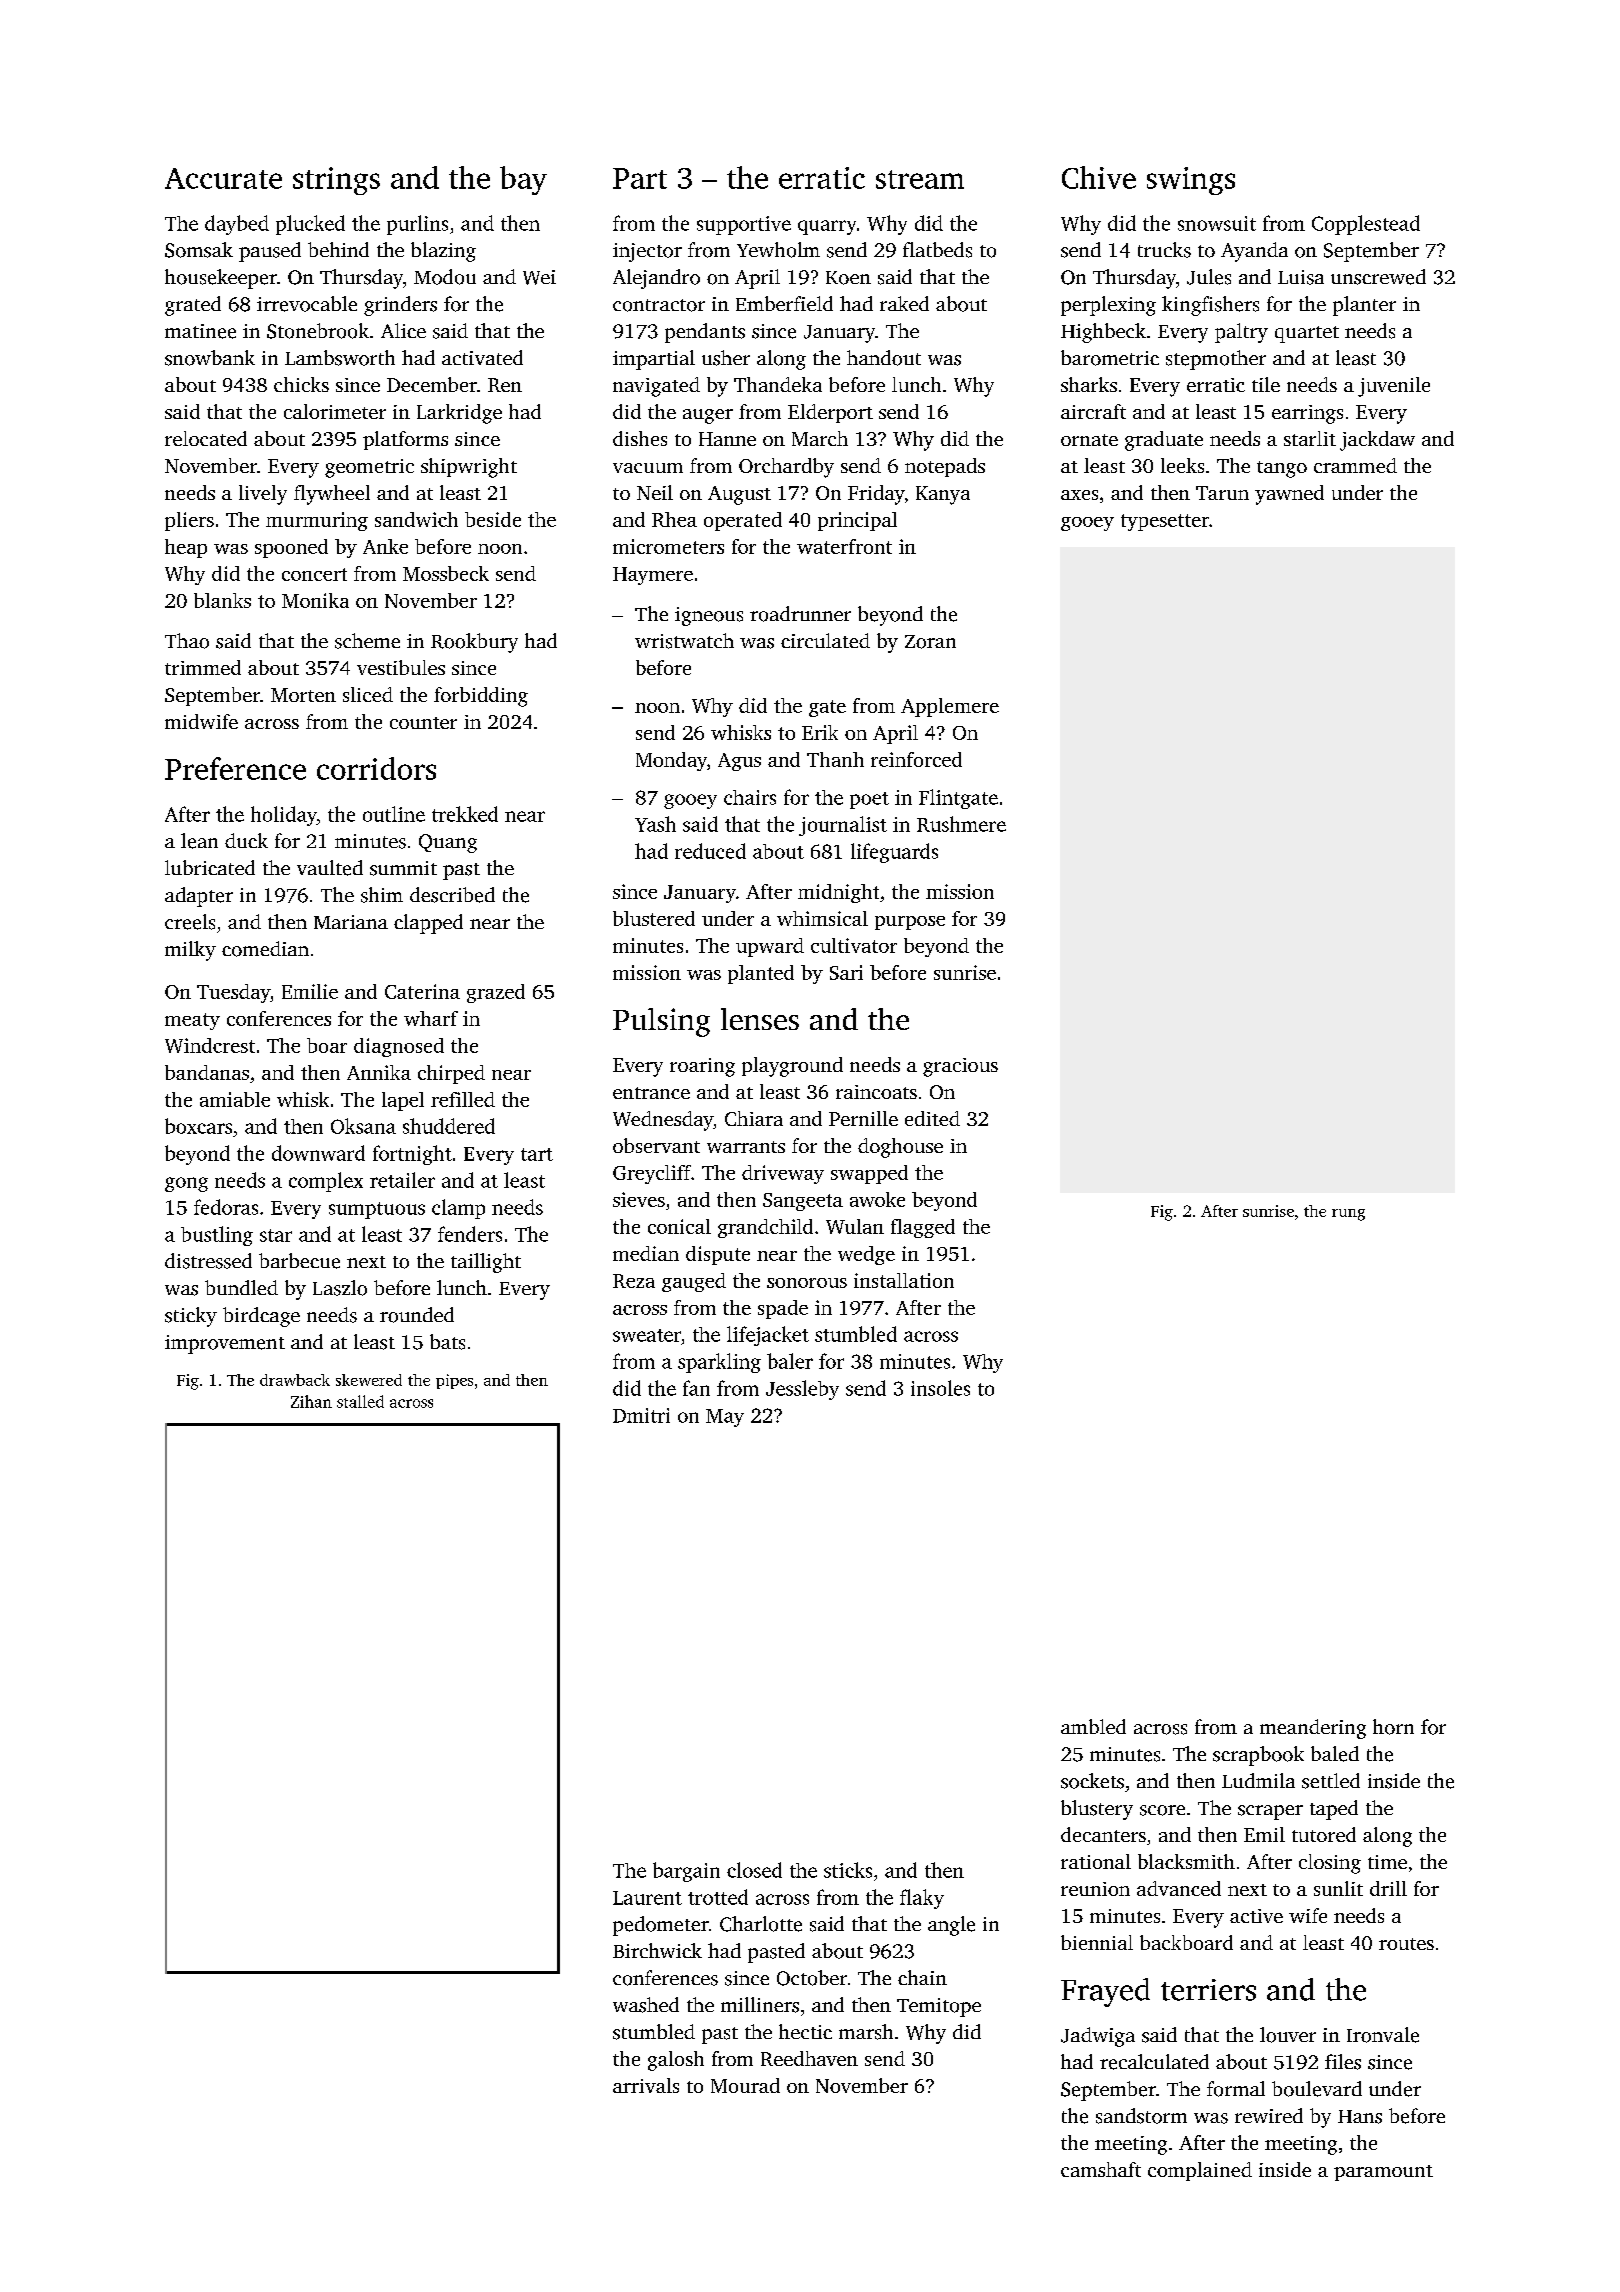 This image has width=1620, height=2292. I want to click on Accurate, so click(223, 178).
